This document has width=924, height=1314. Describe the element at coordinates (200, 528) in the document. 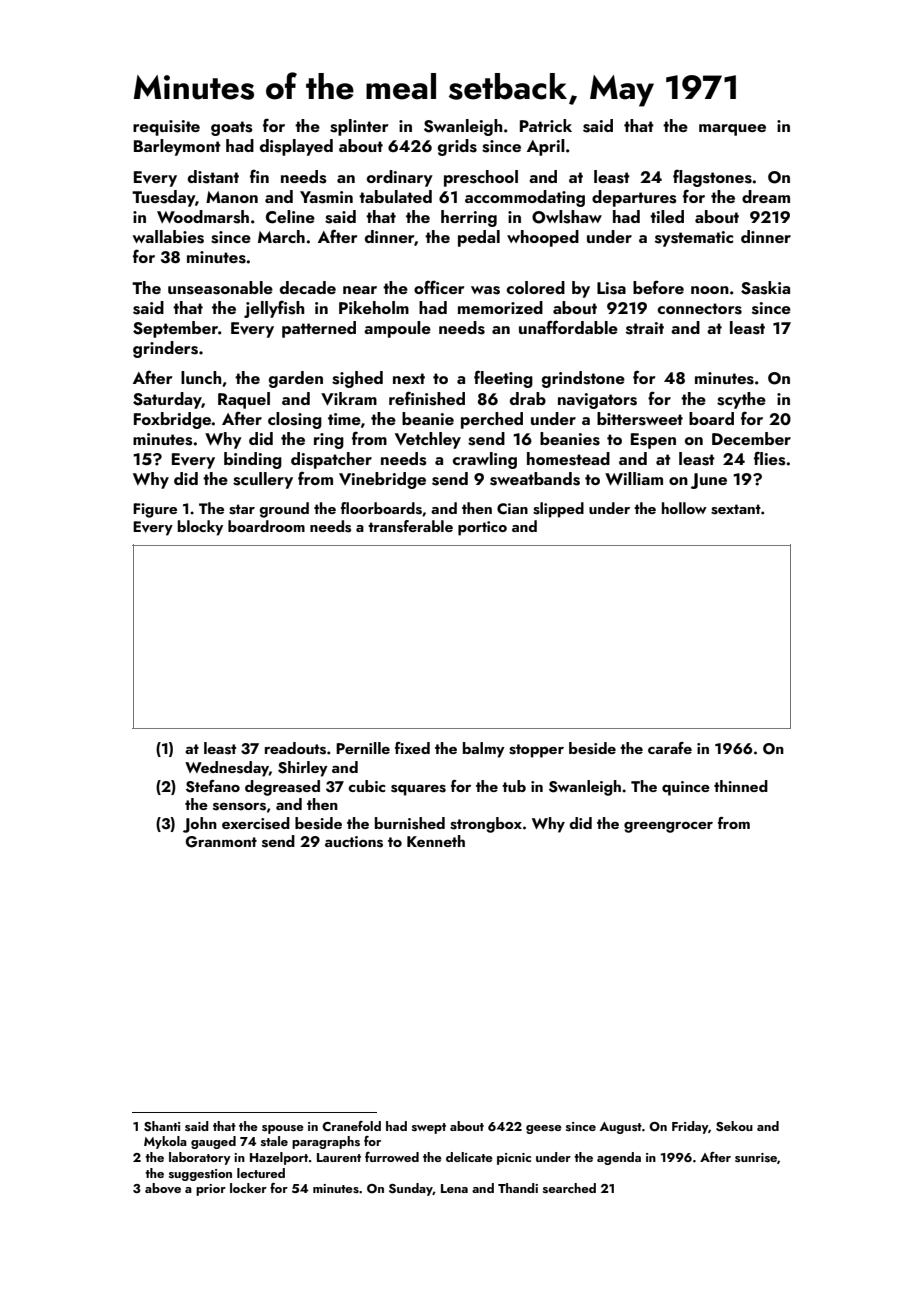

I see `blocky` at that location.
